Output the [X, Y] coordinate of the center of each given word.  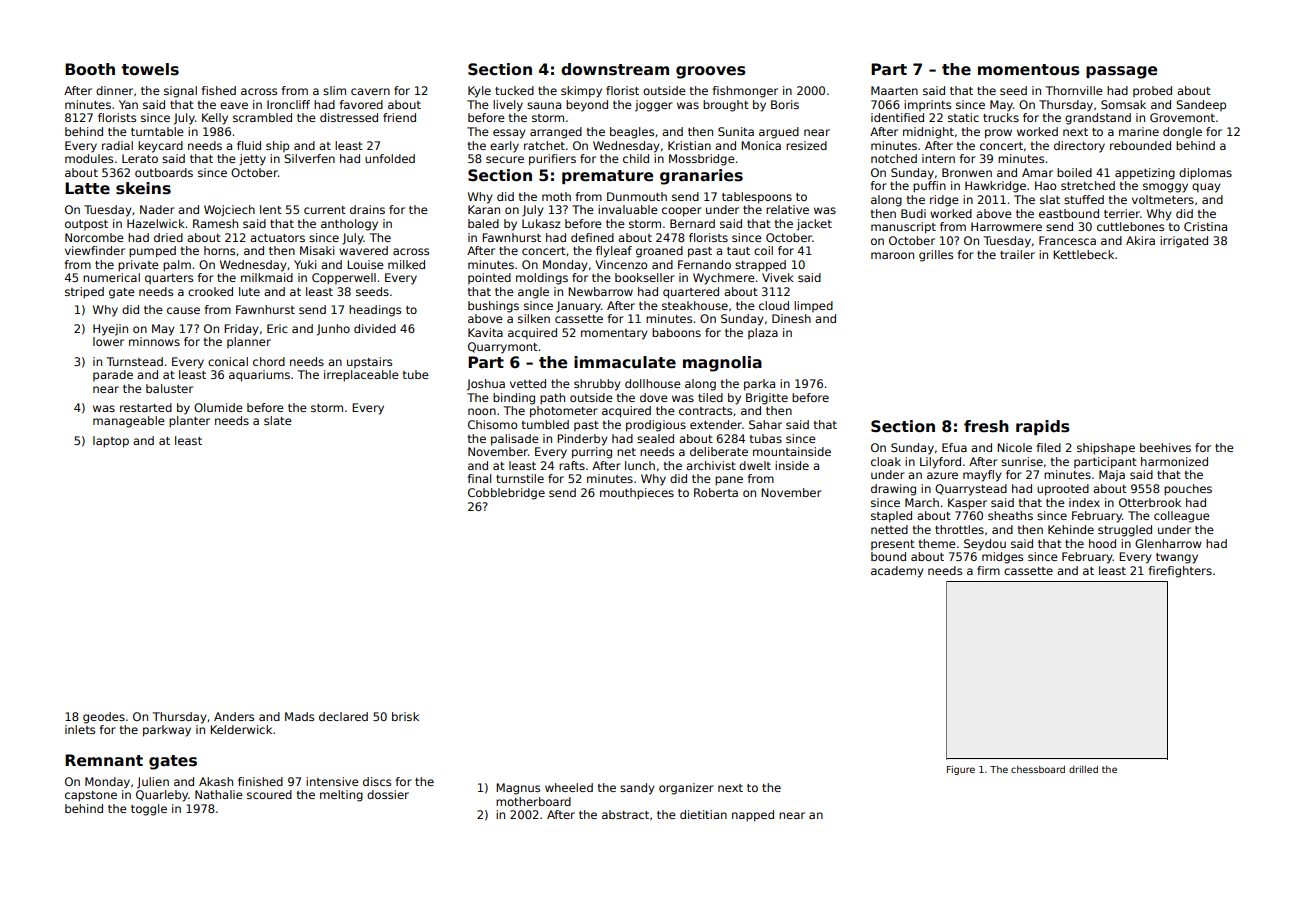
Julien [153, 783]
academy [897, 572]
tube [416, 374]
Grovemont [1182, 117]
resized [806, 145]
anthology [349, 225]
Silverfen [309, 158]
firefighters [1180, 572]
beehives [1165, 447]
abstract [625, 814]
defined [592, 237]
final [479, 478]
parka [759, 385]
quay [1206, 188]
